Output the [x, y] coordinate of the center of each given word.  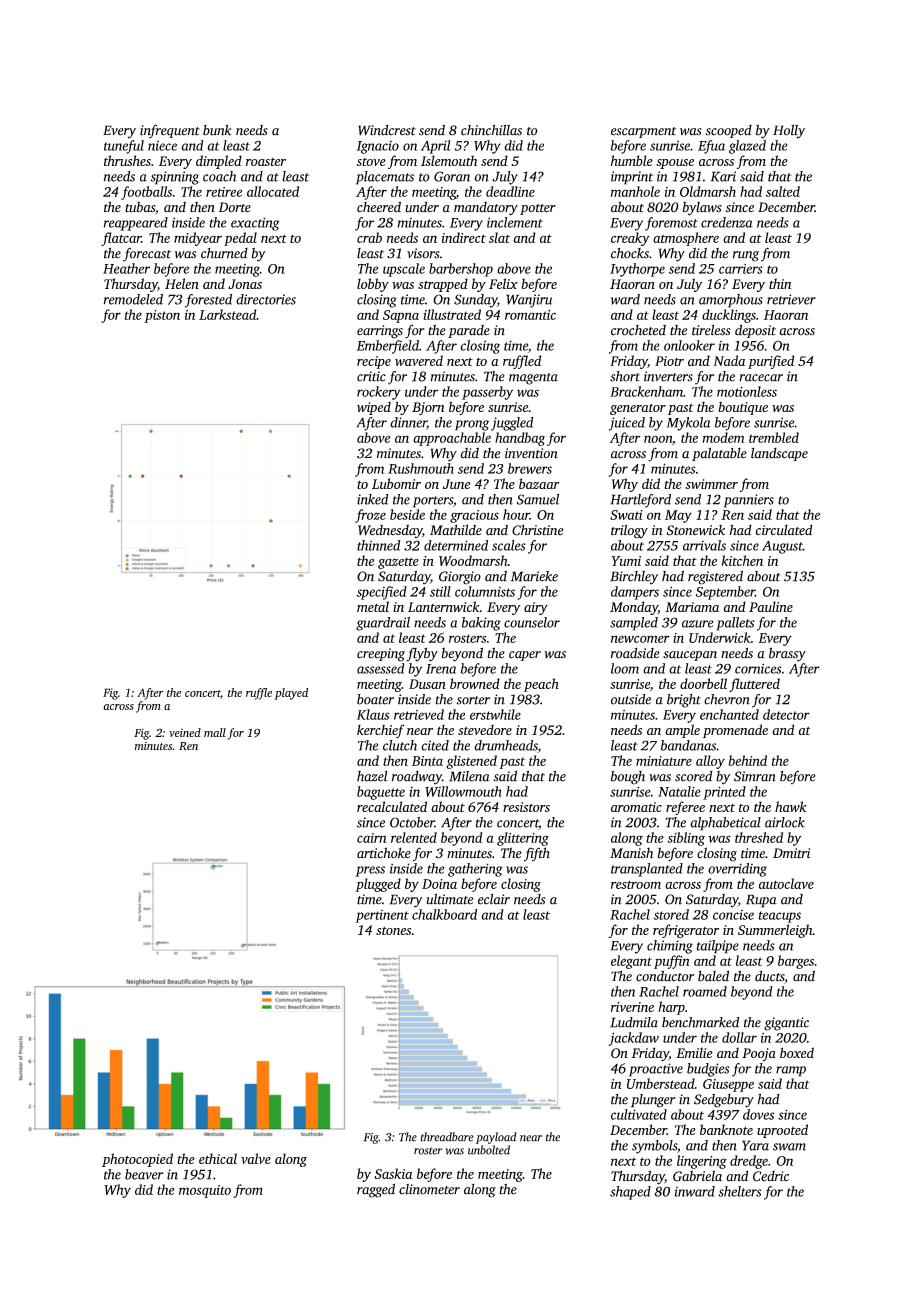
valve [256, 1158]
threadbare [447, 1137]
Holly [789, 131]
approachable [452, 439]
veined [185, 732]
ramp [791, 1071]
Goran [452, 176]
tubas [140, 207]
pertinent [382, 916]
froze [370, 516]
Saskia [393, 1173]
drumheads [506, 746]
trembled [774, 437]
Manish [631, 853]
